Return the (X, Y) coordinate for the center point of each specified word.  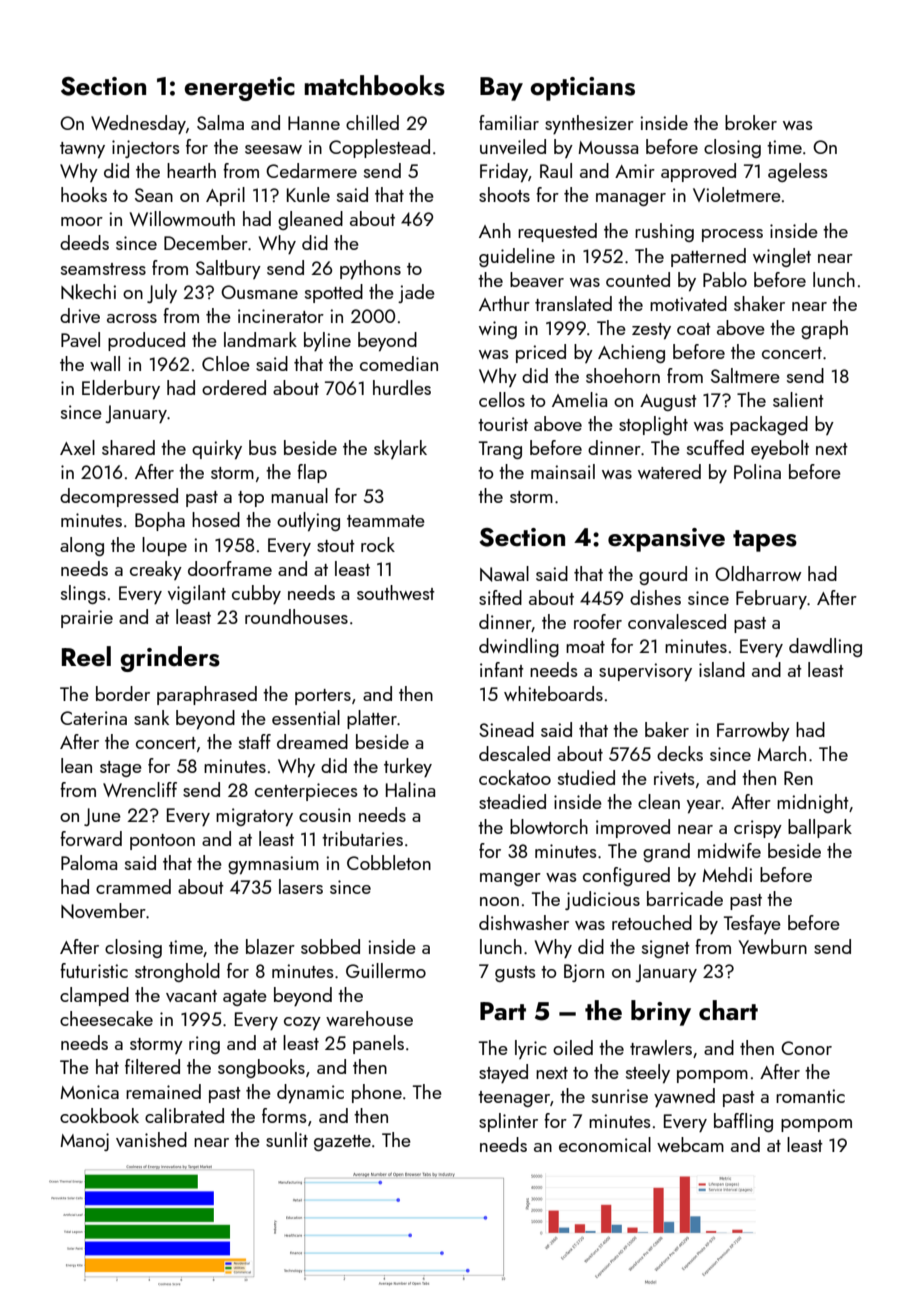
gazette (342, 1143)
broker (751, 122)
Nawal (504, 574)
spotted (334, 293)
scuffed (715, 447)
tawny (82, 150)
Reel (86, 656)
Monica (89, 1092)
